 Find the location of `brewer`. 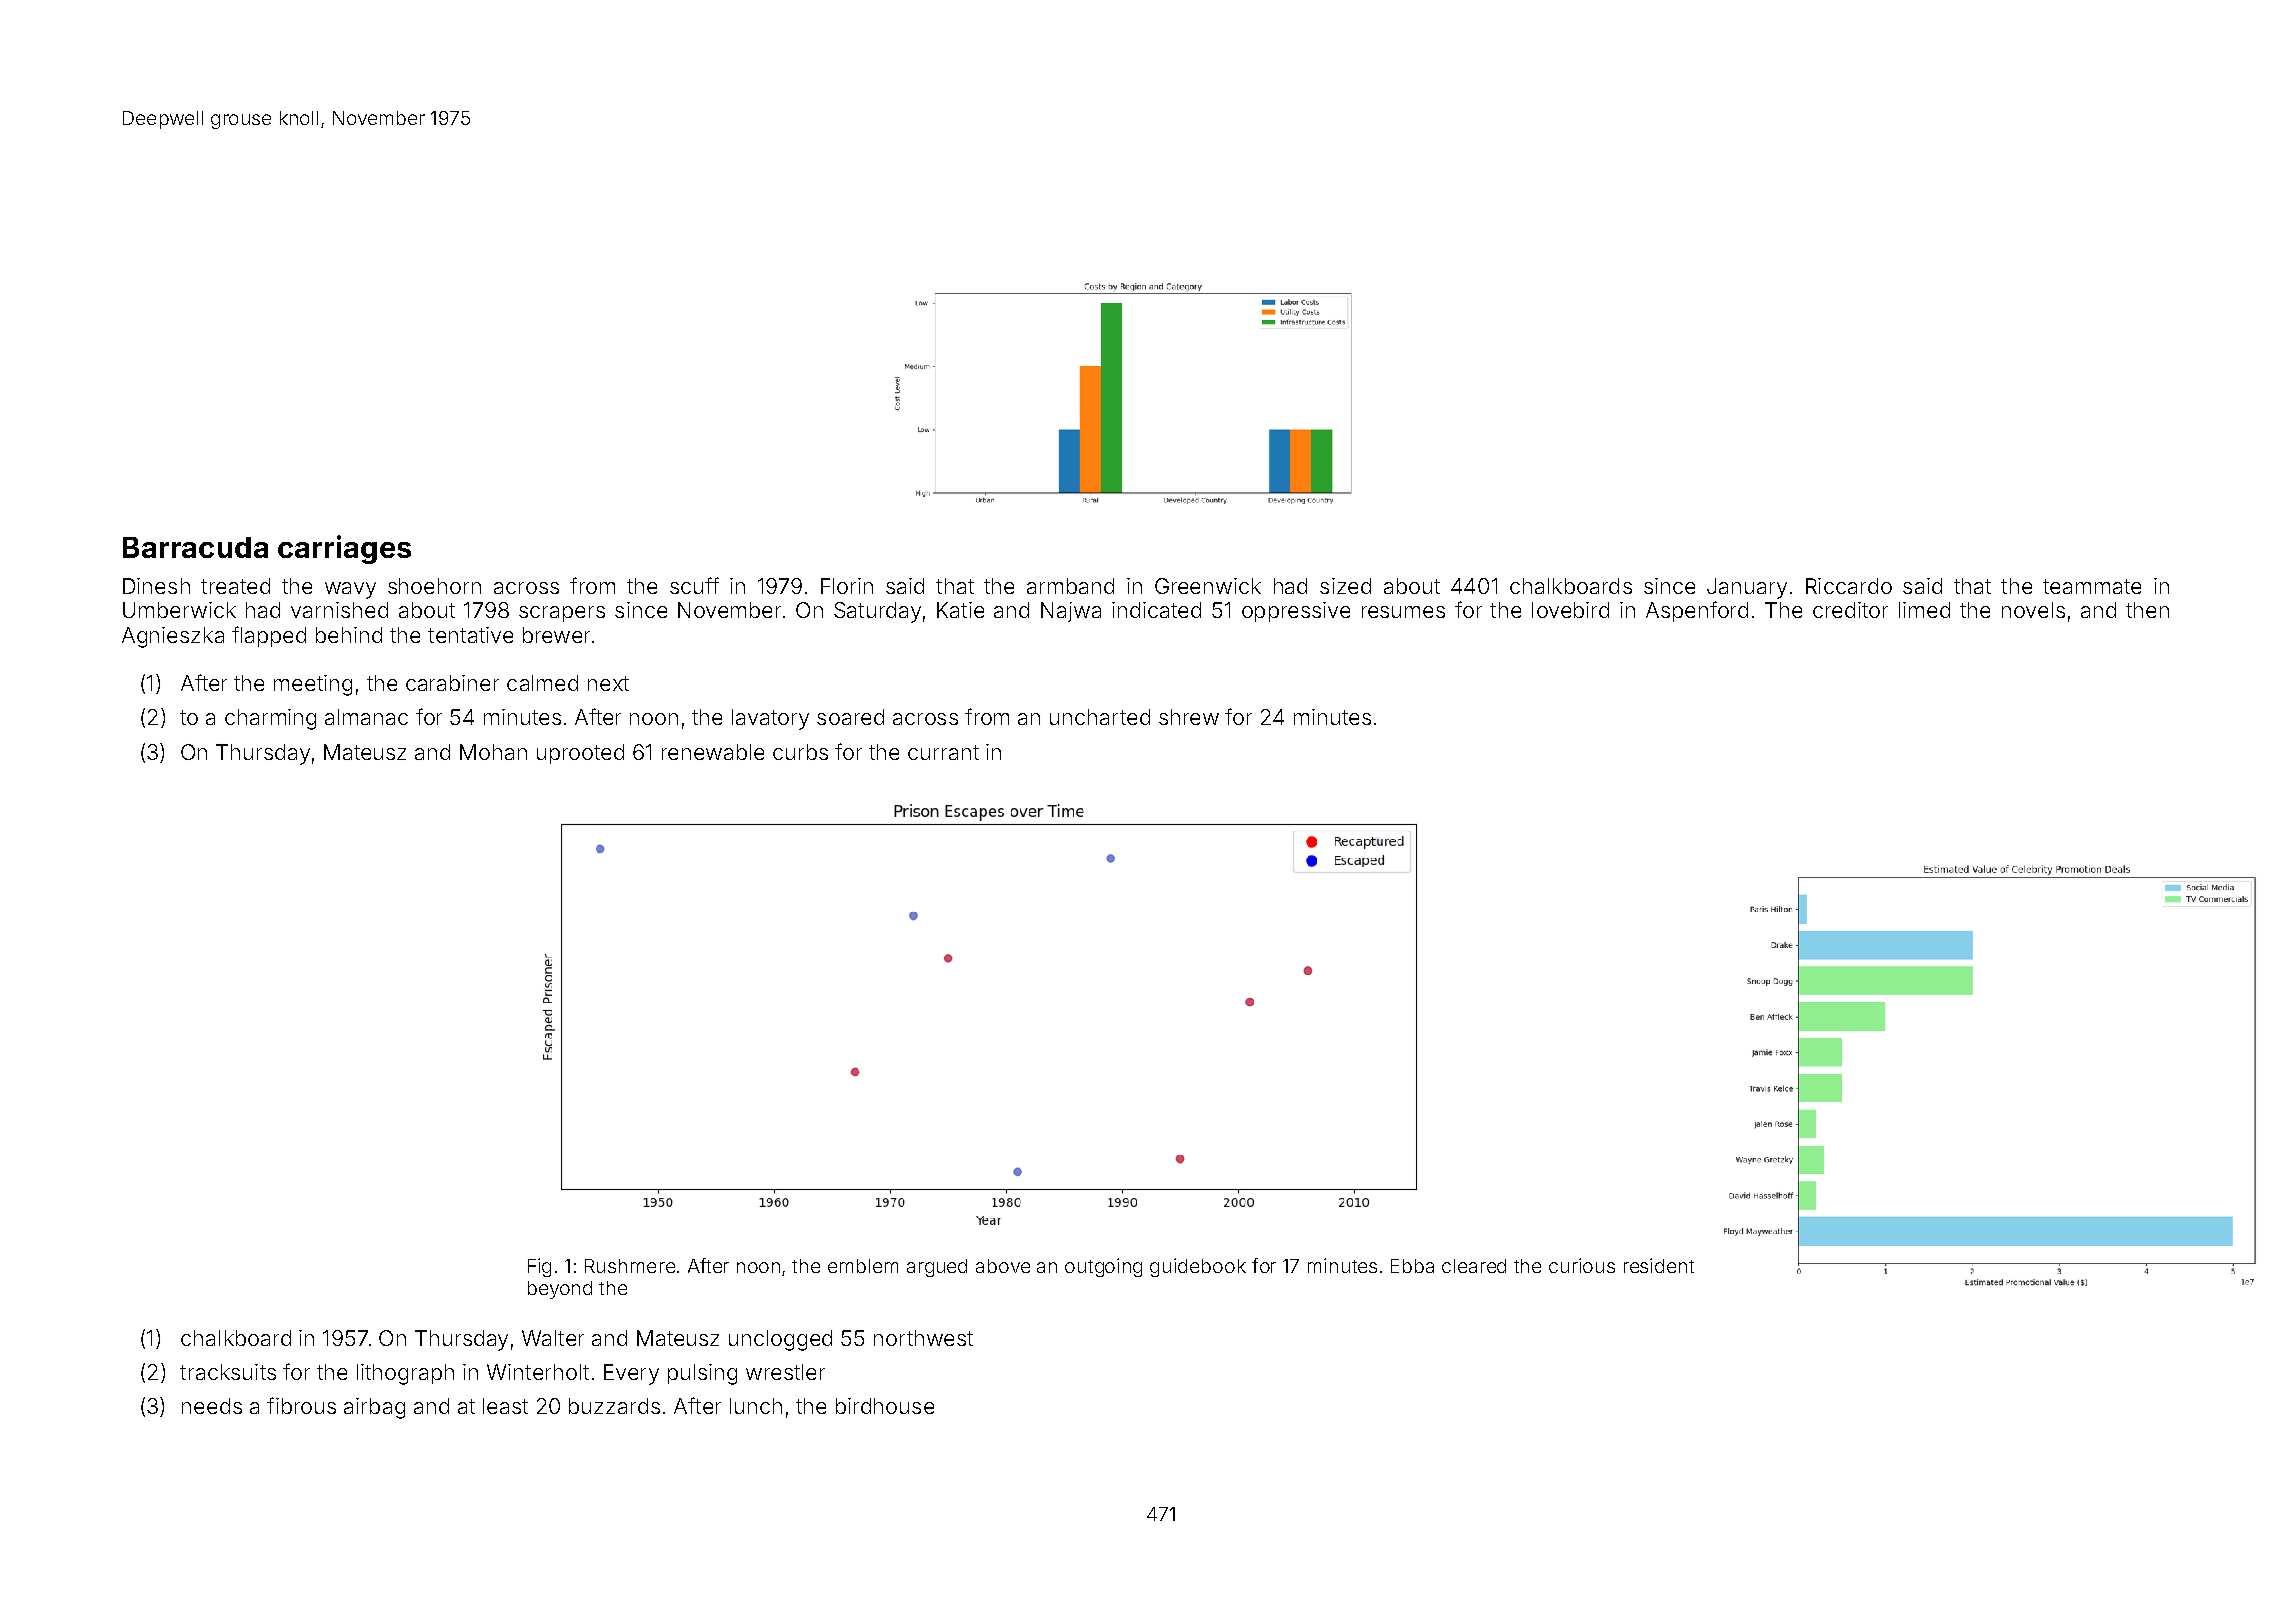

brewer is located at coordinates (556, 635).
